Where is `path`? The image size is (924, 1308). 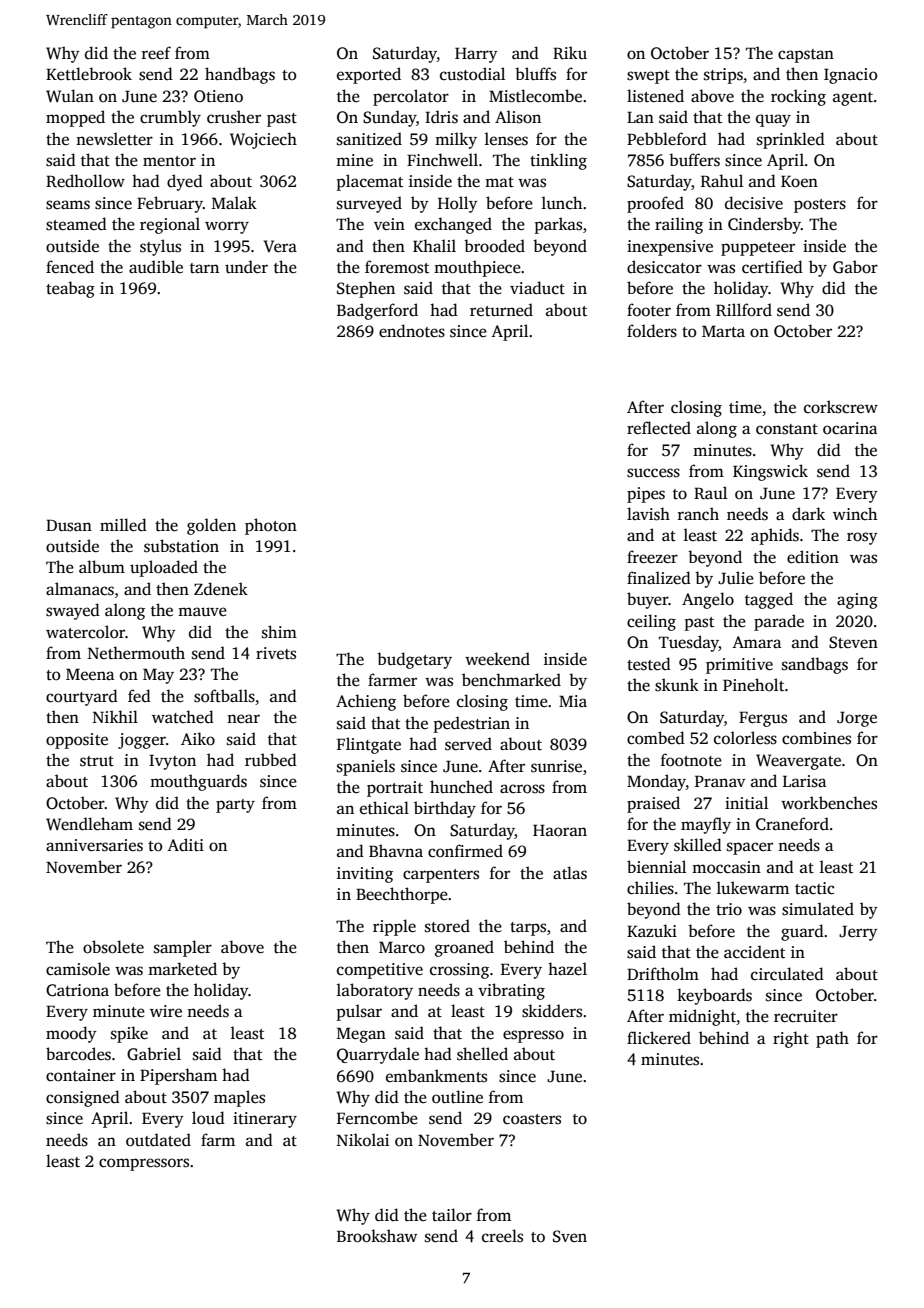 path is located at coordinates (832, 1039).
